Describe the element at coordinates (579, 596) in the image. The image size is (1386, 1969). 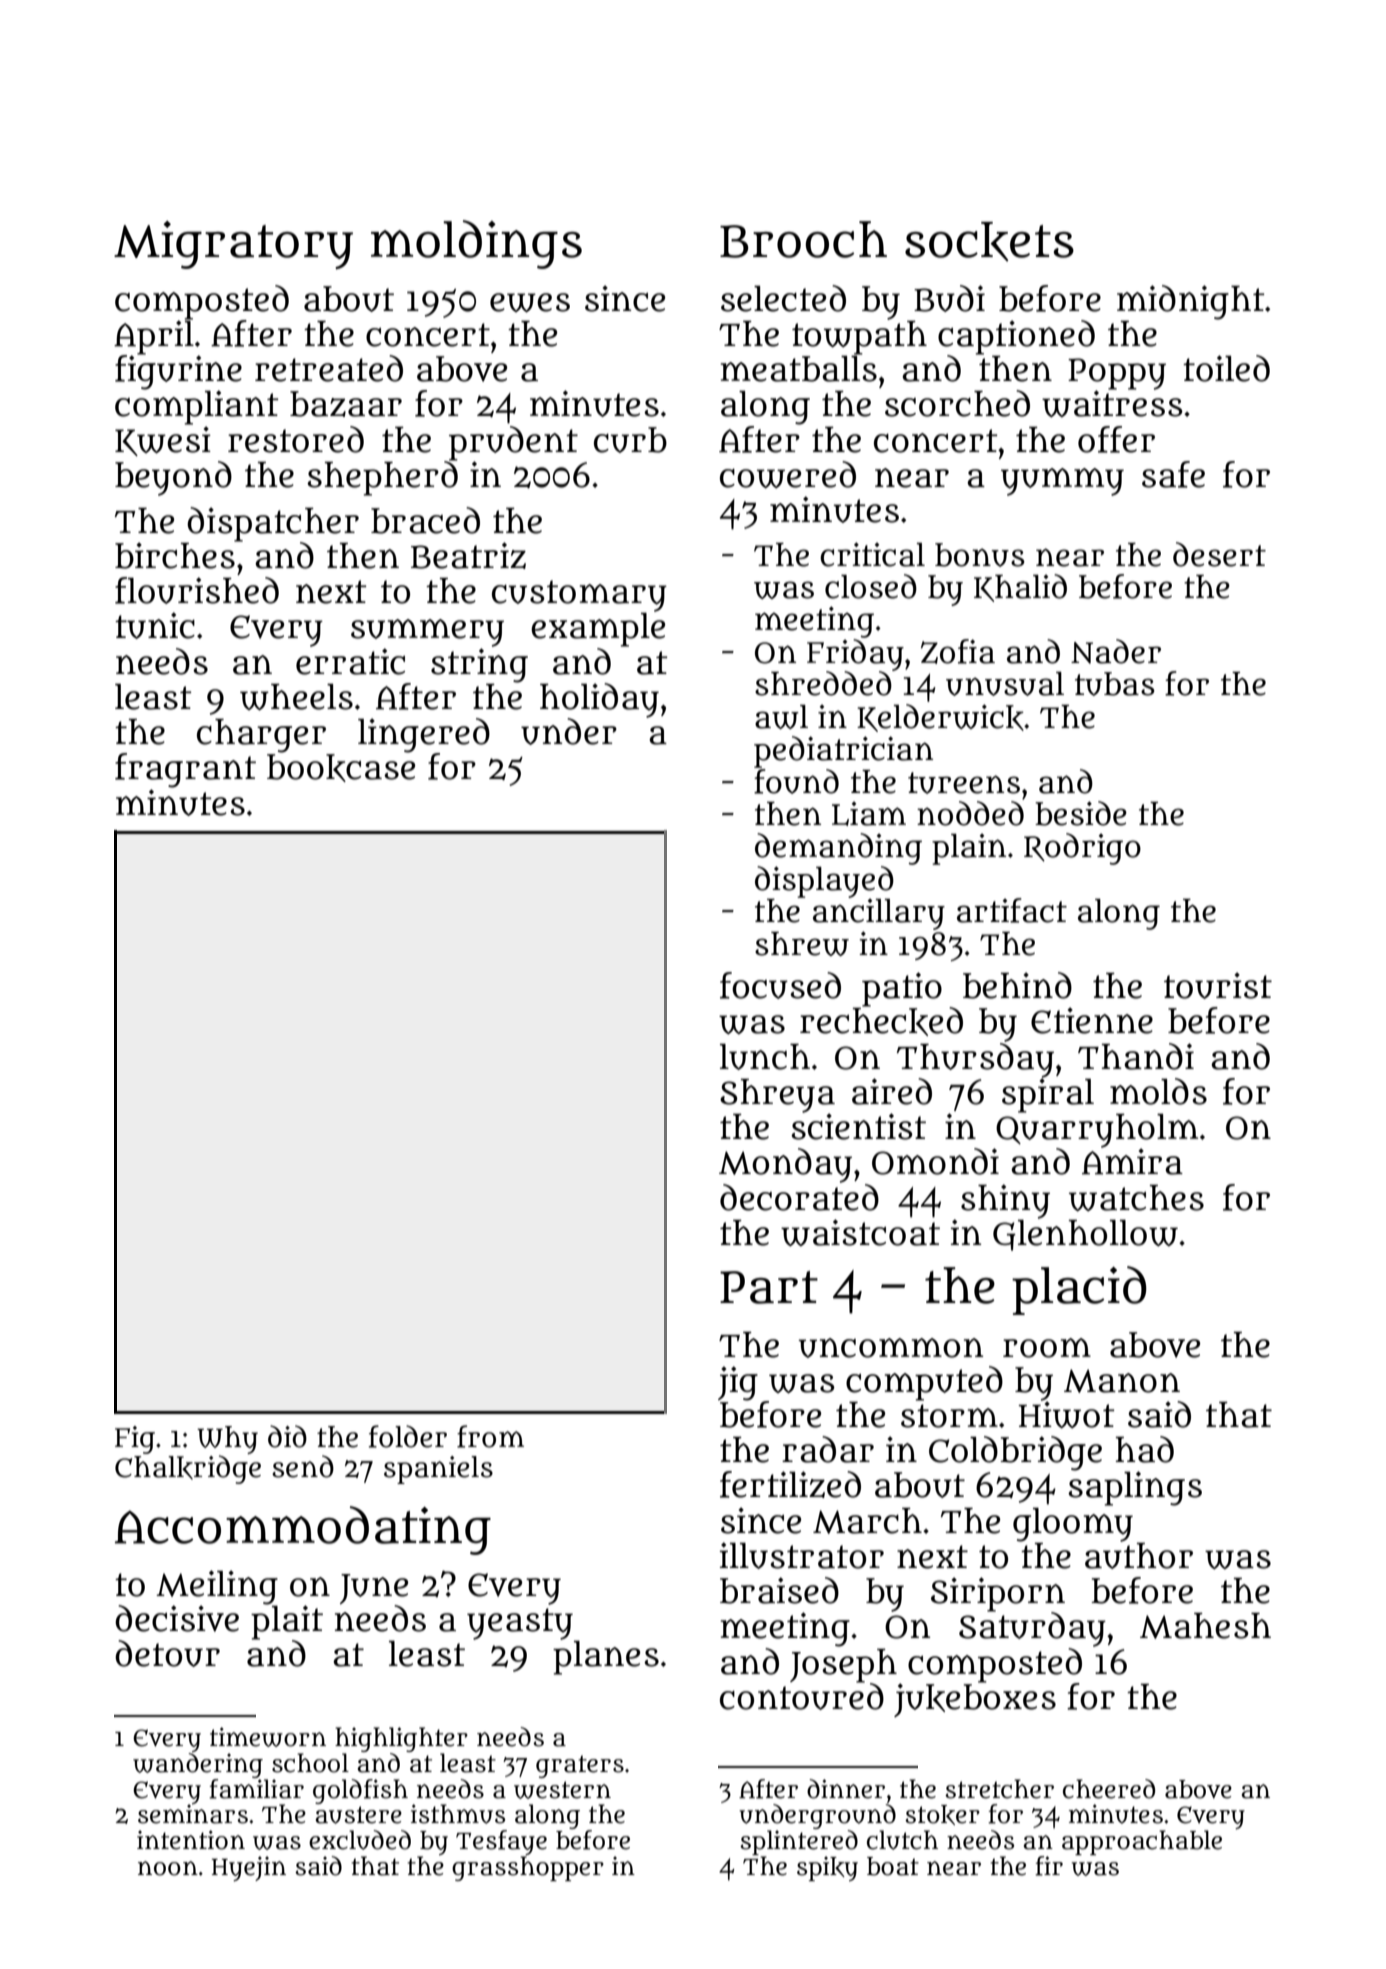
I see `customary` at that location.
